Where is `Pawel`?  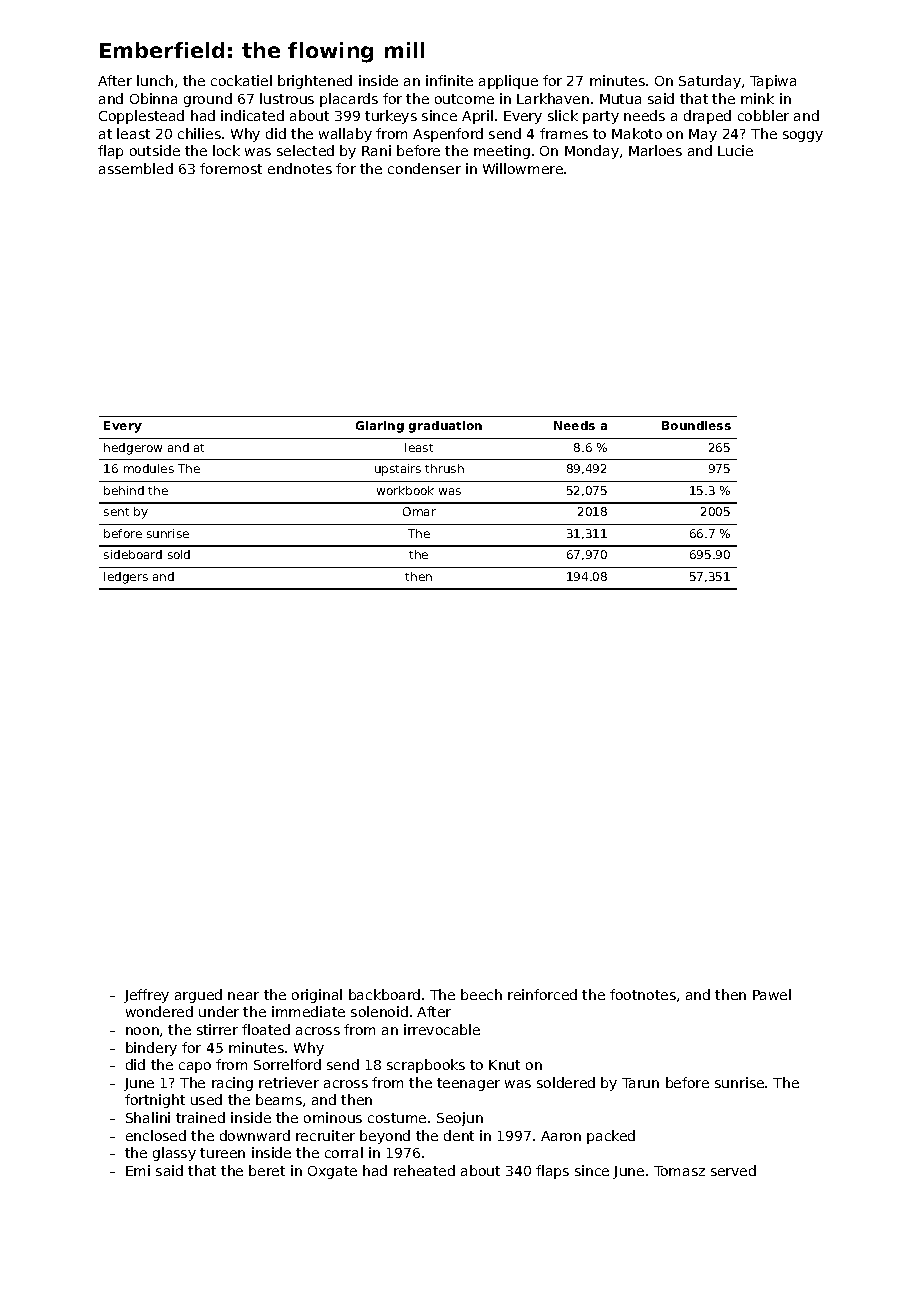 Pawel is located at coordinates (772, 994).
